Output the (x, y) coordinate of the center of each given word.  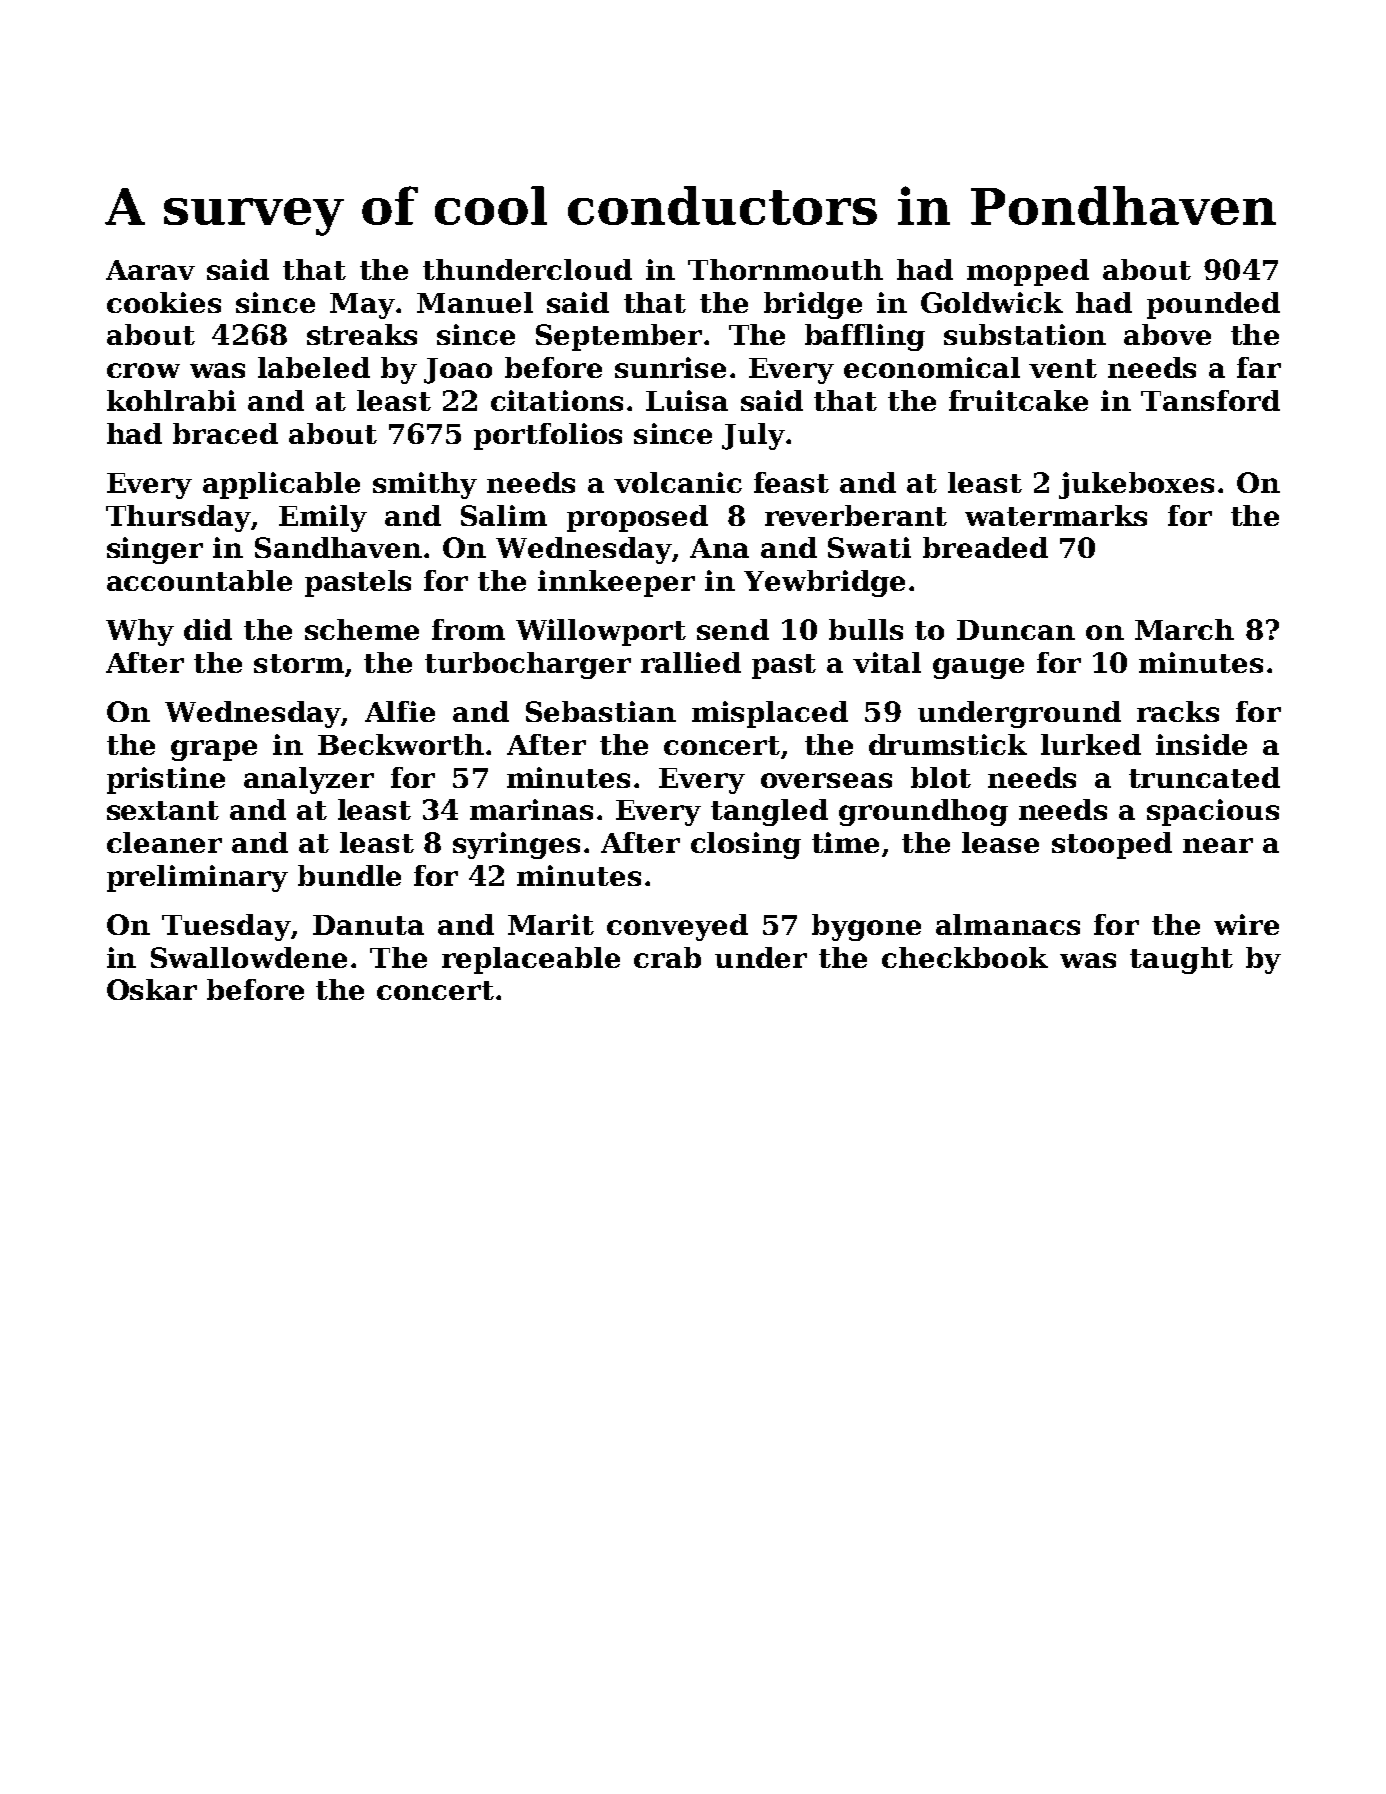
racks (1178, 711)
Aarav (150, 270)
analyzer (309, 780)
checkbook (965, 957)
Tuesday (226, 927)
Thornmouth (785, 269)
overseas (826, 780)
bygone (866, 927)
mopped (1028, 272)
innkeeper (616, 583)
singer (155, 550)
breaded (985, 547)
